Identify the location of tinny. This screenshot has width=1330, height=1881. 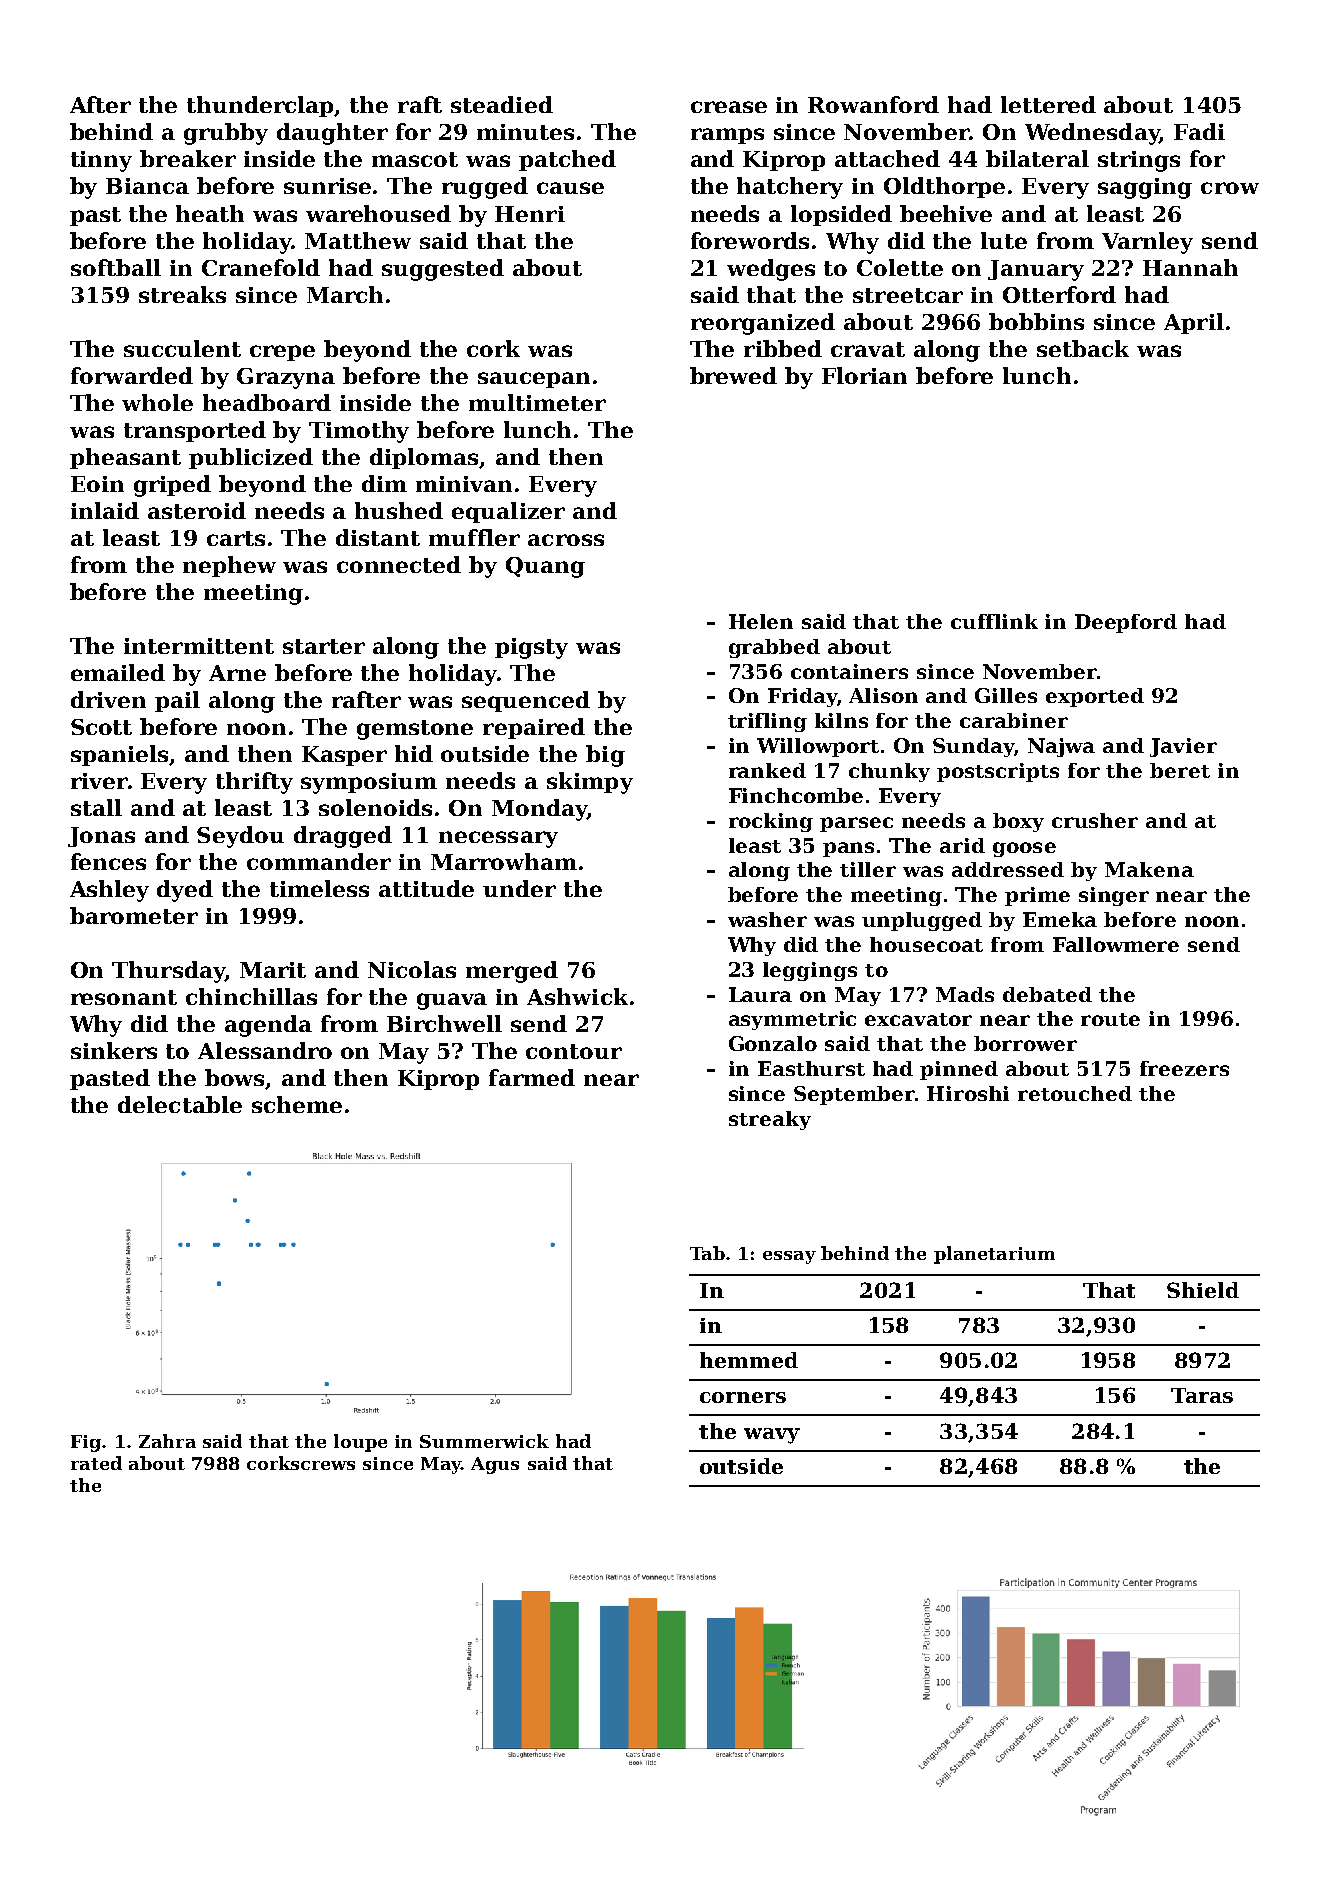
(101, 161).
